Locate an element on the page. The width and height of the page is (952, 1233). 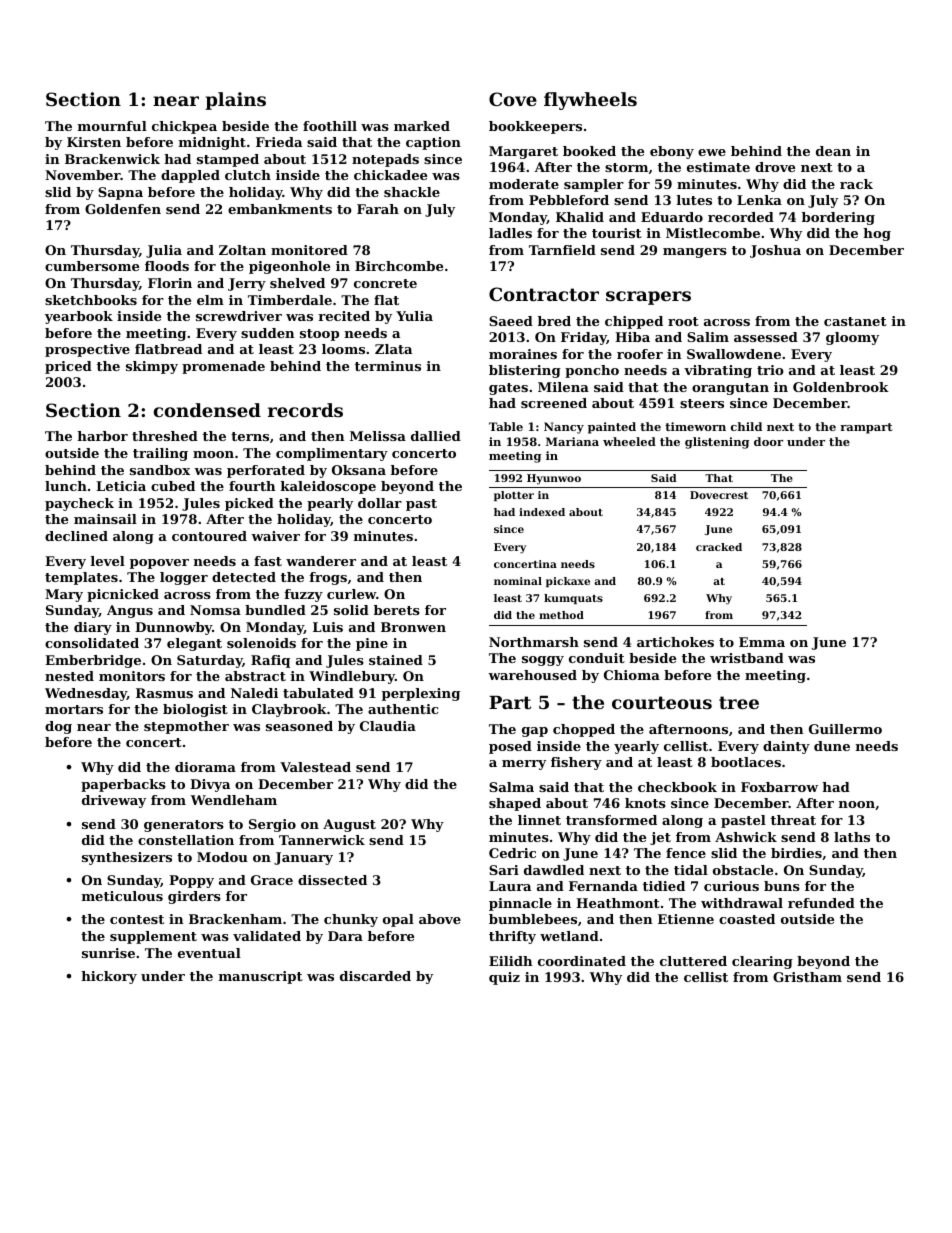
shaped is located at coordinates (515, 804).
